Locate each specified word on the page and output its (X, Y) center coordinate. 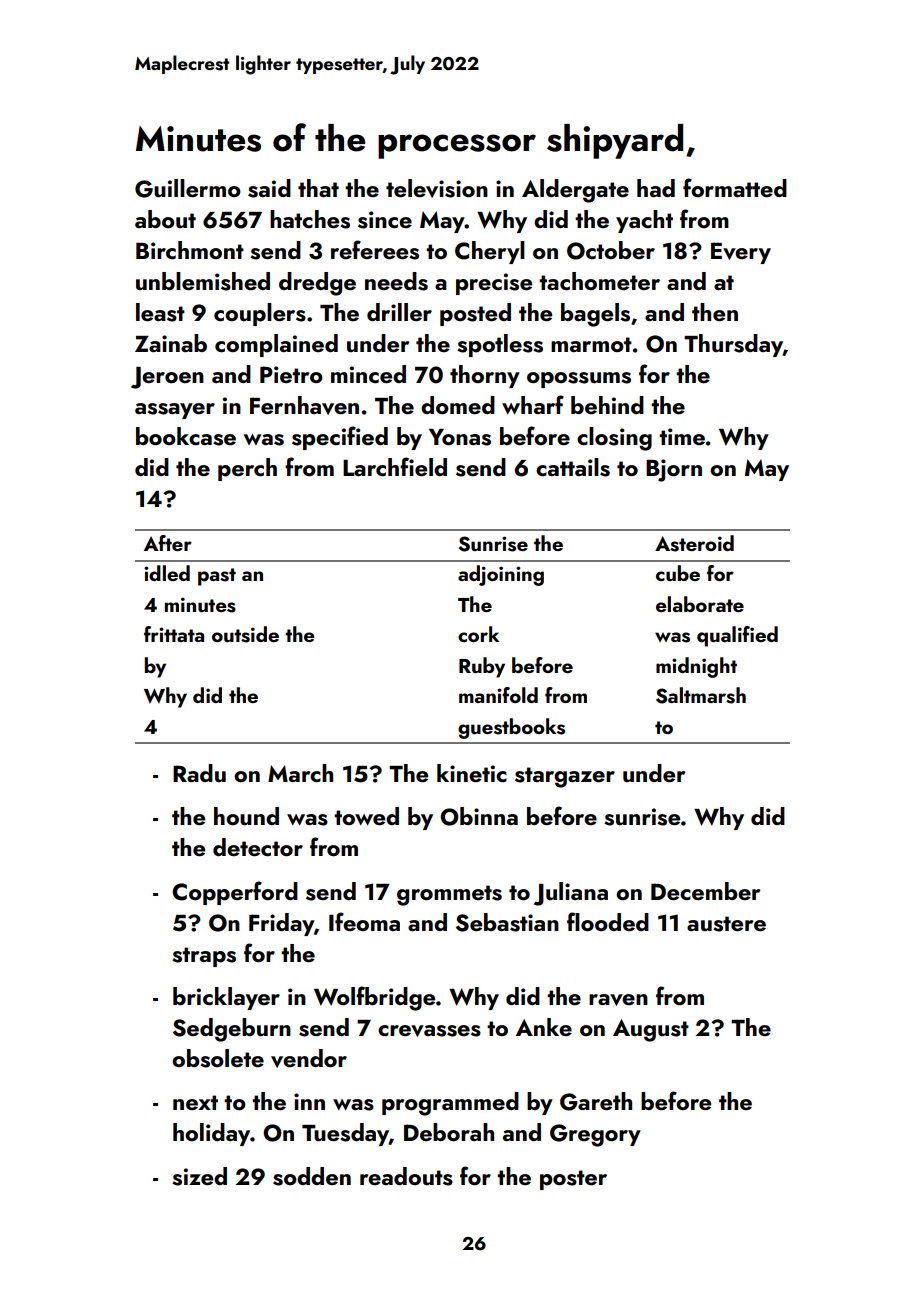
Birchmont (190, 250)
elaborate (700, 604)
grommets (449, 895)
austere (726, 924)
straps (204, 957)
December (705, 891)
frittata (174, 634)
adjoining (501, 575)
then (715, 312)
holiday (211, 1134)
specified (340, 438)
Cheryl (490, 252)
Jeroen (167, 378)
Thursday (733, 345)
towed (366, 816)
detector (258, 847)
